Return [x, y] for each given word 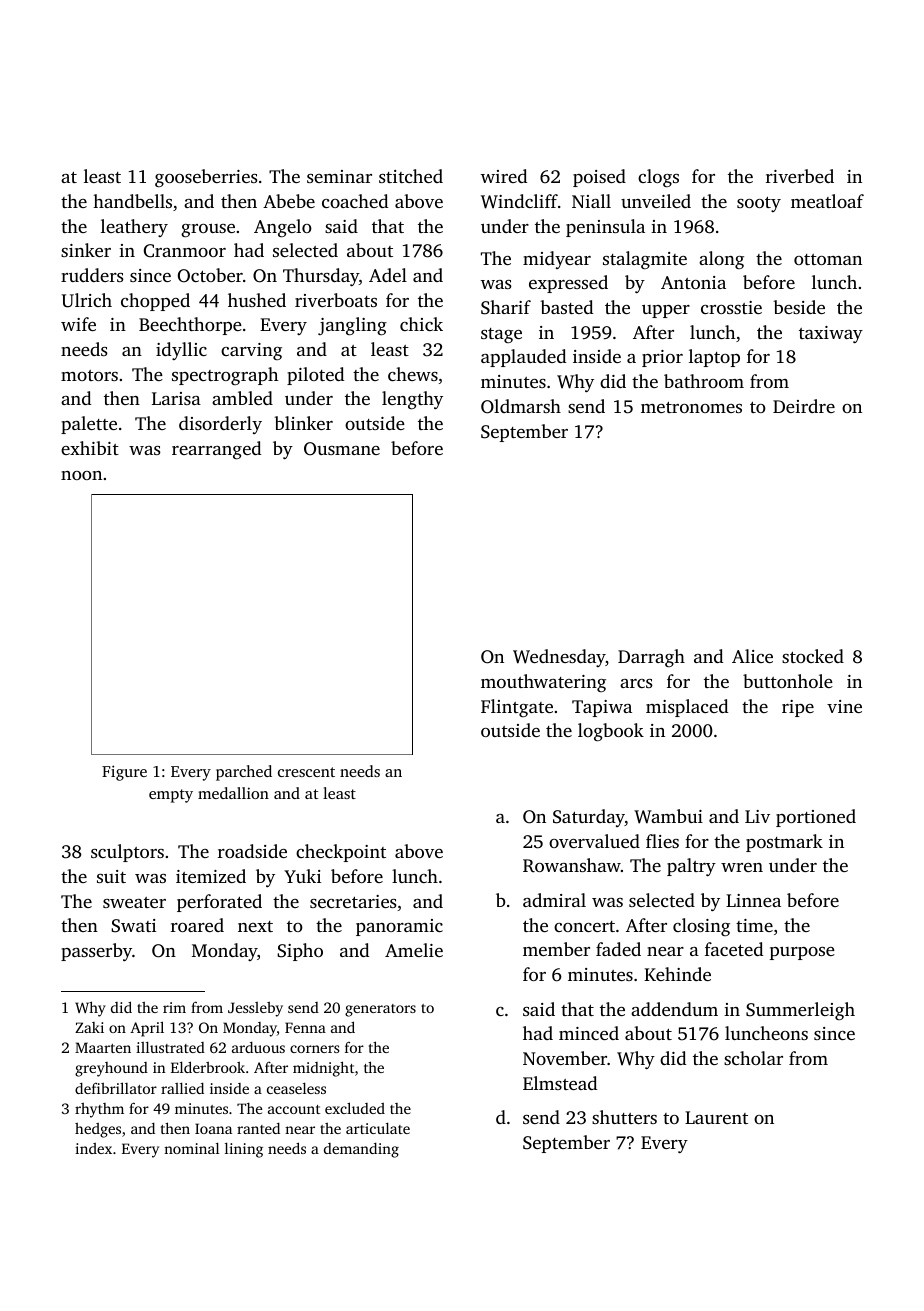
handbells [132, 201]
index [93, 1148]
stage [501, 335]
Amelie [414, 950]
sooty [759, 204]
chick [421, 324]
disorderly [220, 425]
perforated [219, 903]
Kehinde [677, 974]
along [721, 260]
